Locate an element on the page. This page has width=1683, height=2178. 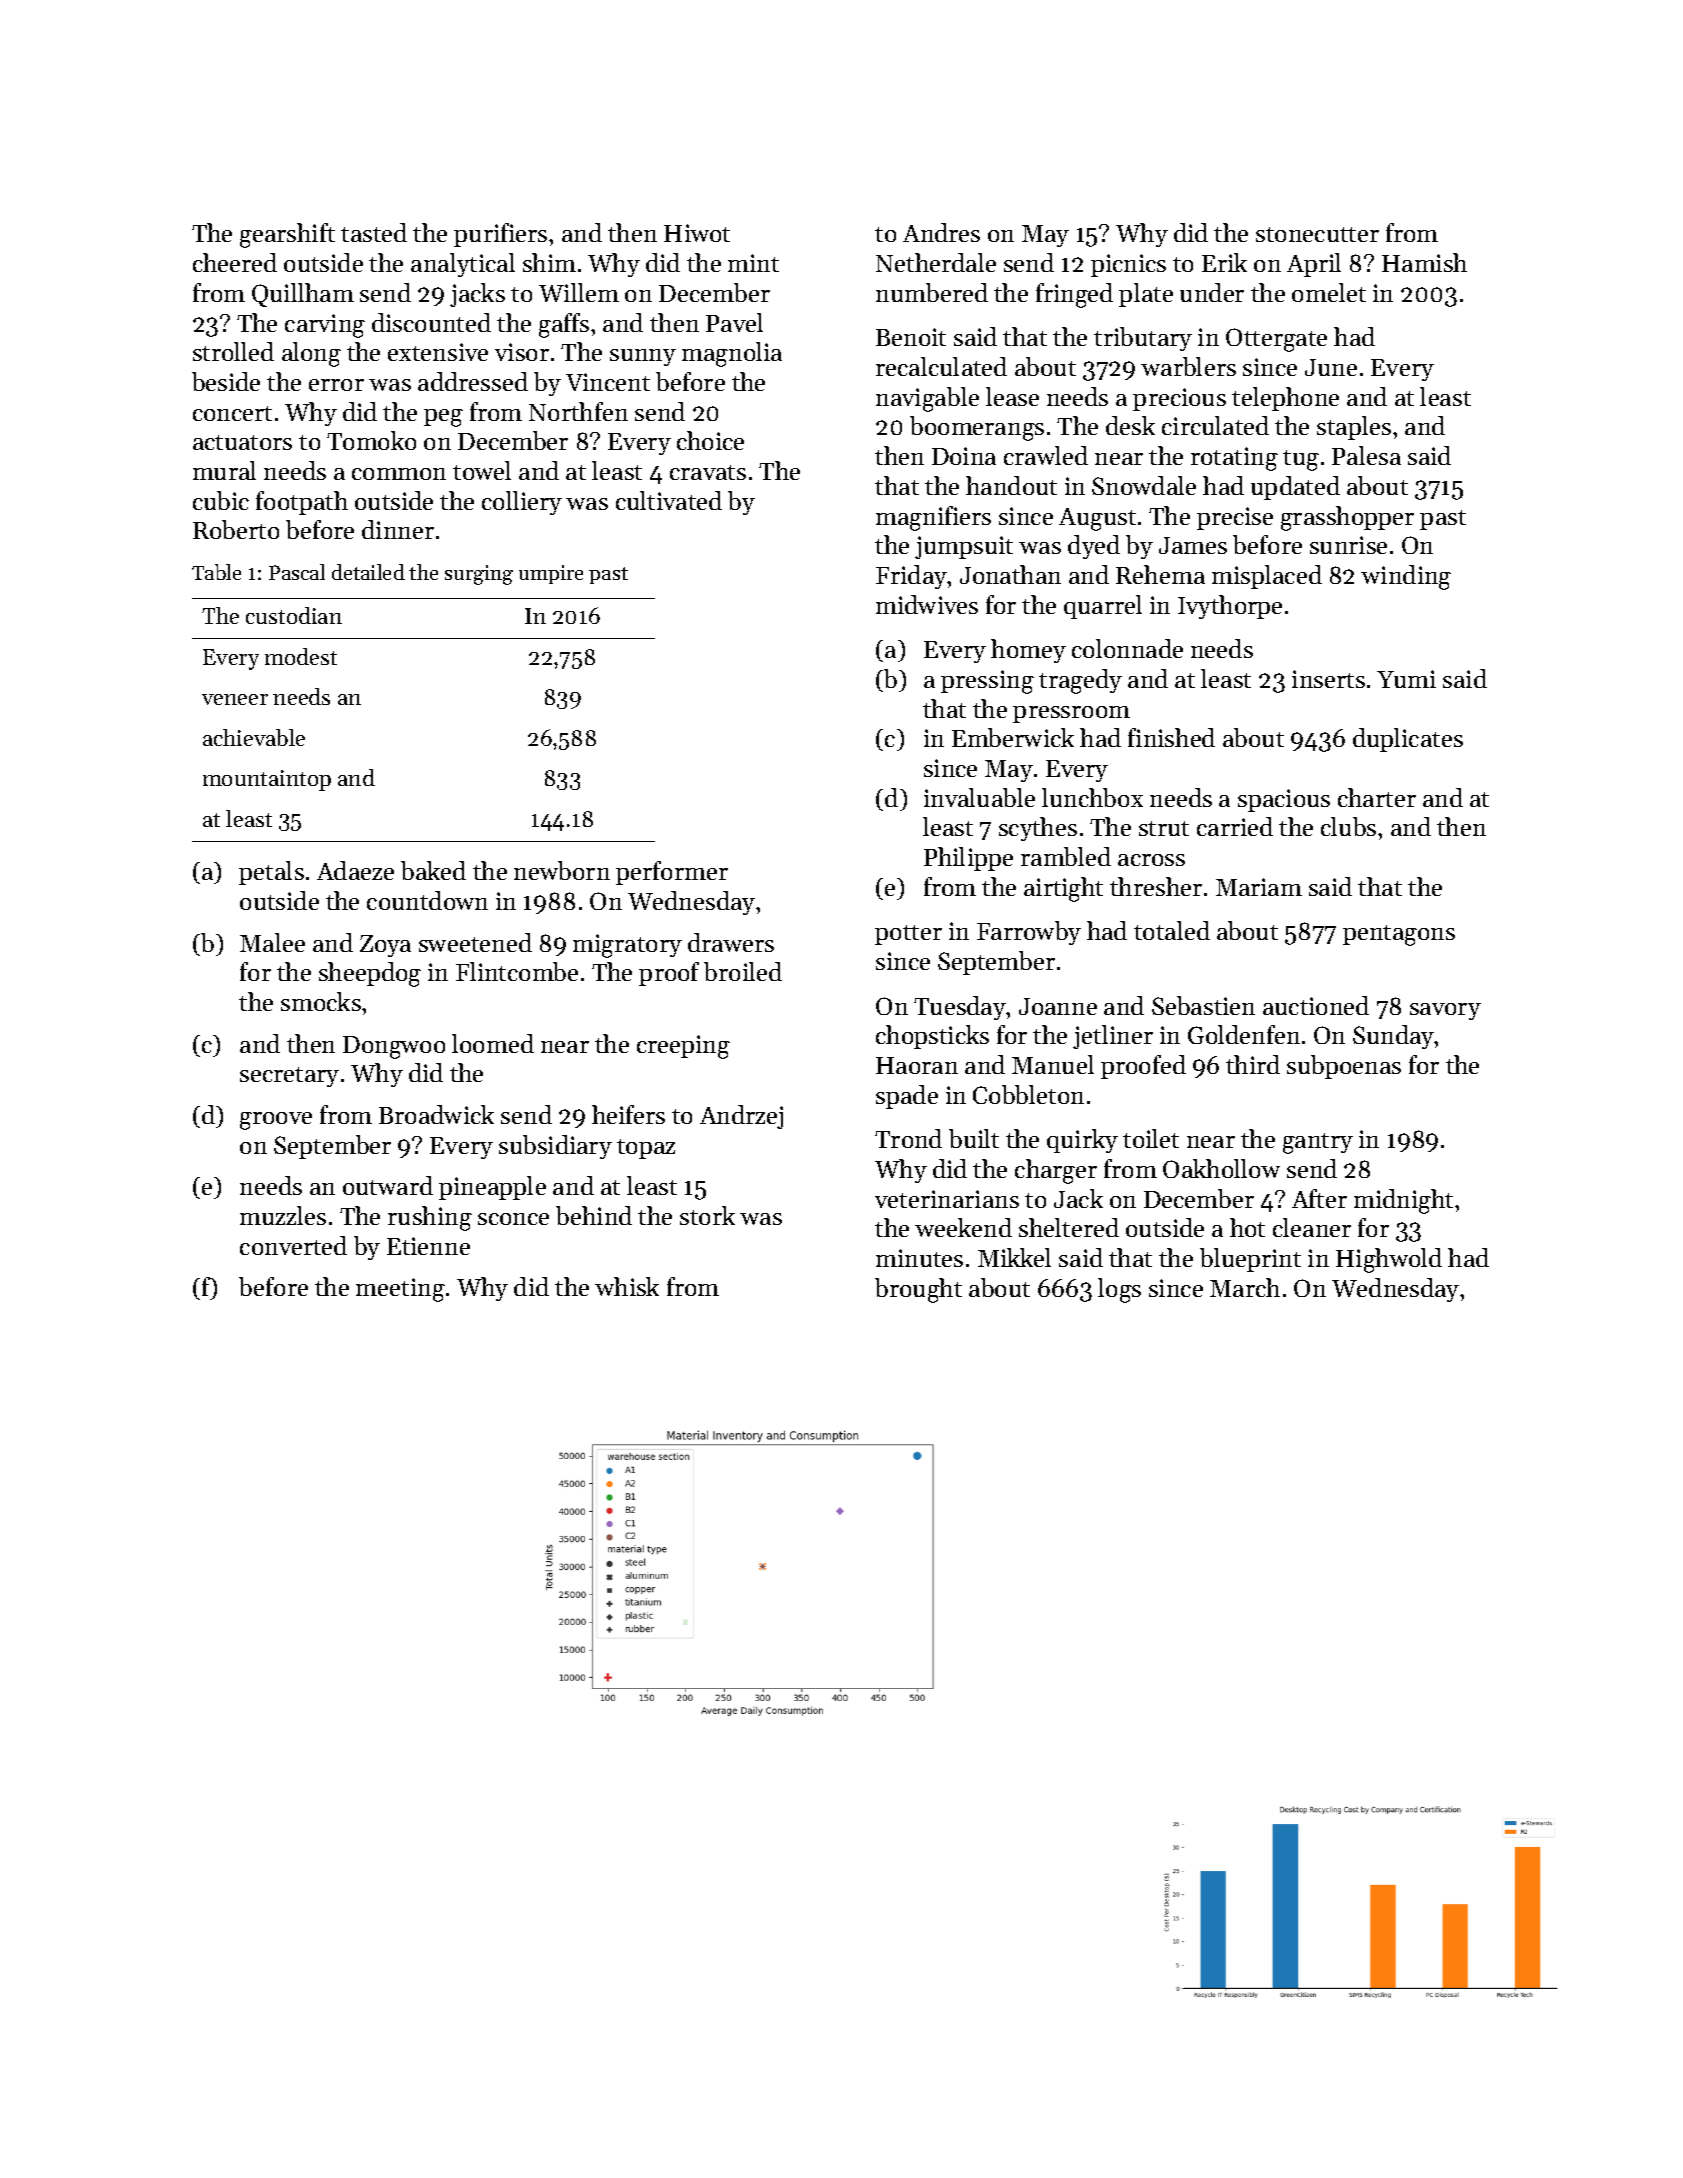
peg is located at coordinates (443, 418).
